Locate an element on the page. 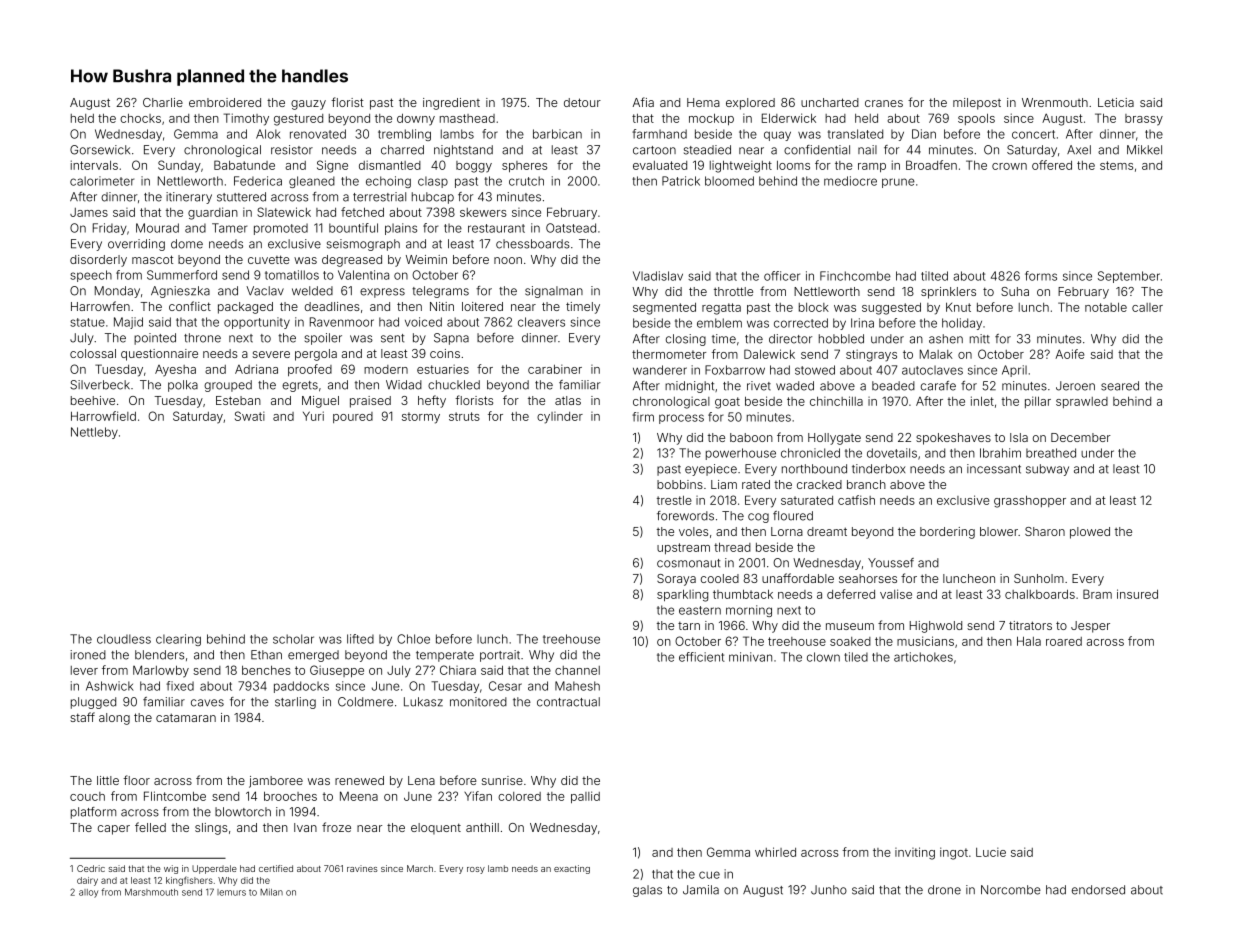  struts is located at coordinates (464, 416).
